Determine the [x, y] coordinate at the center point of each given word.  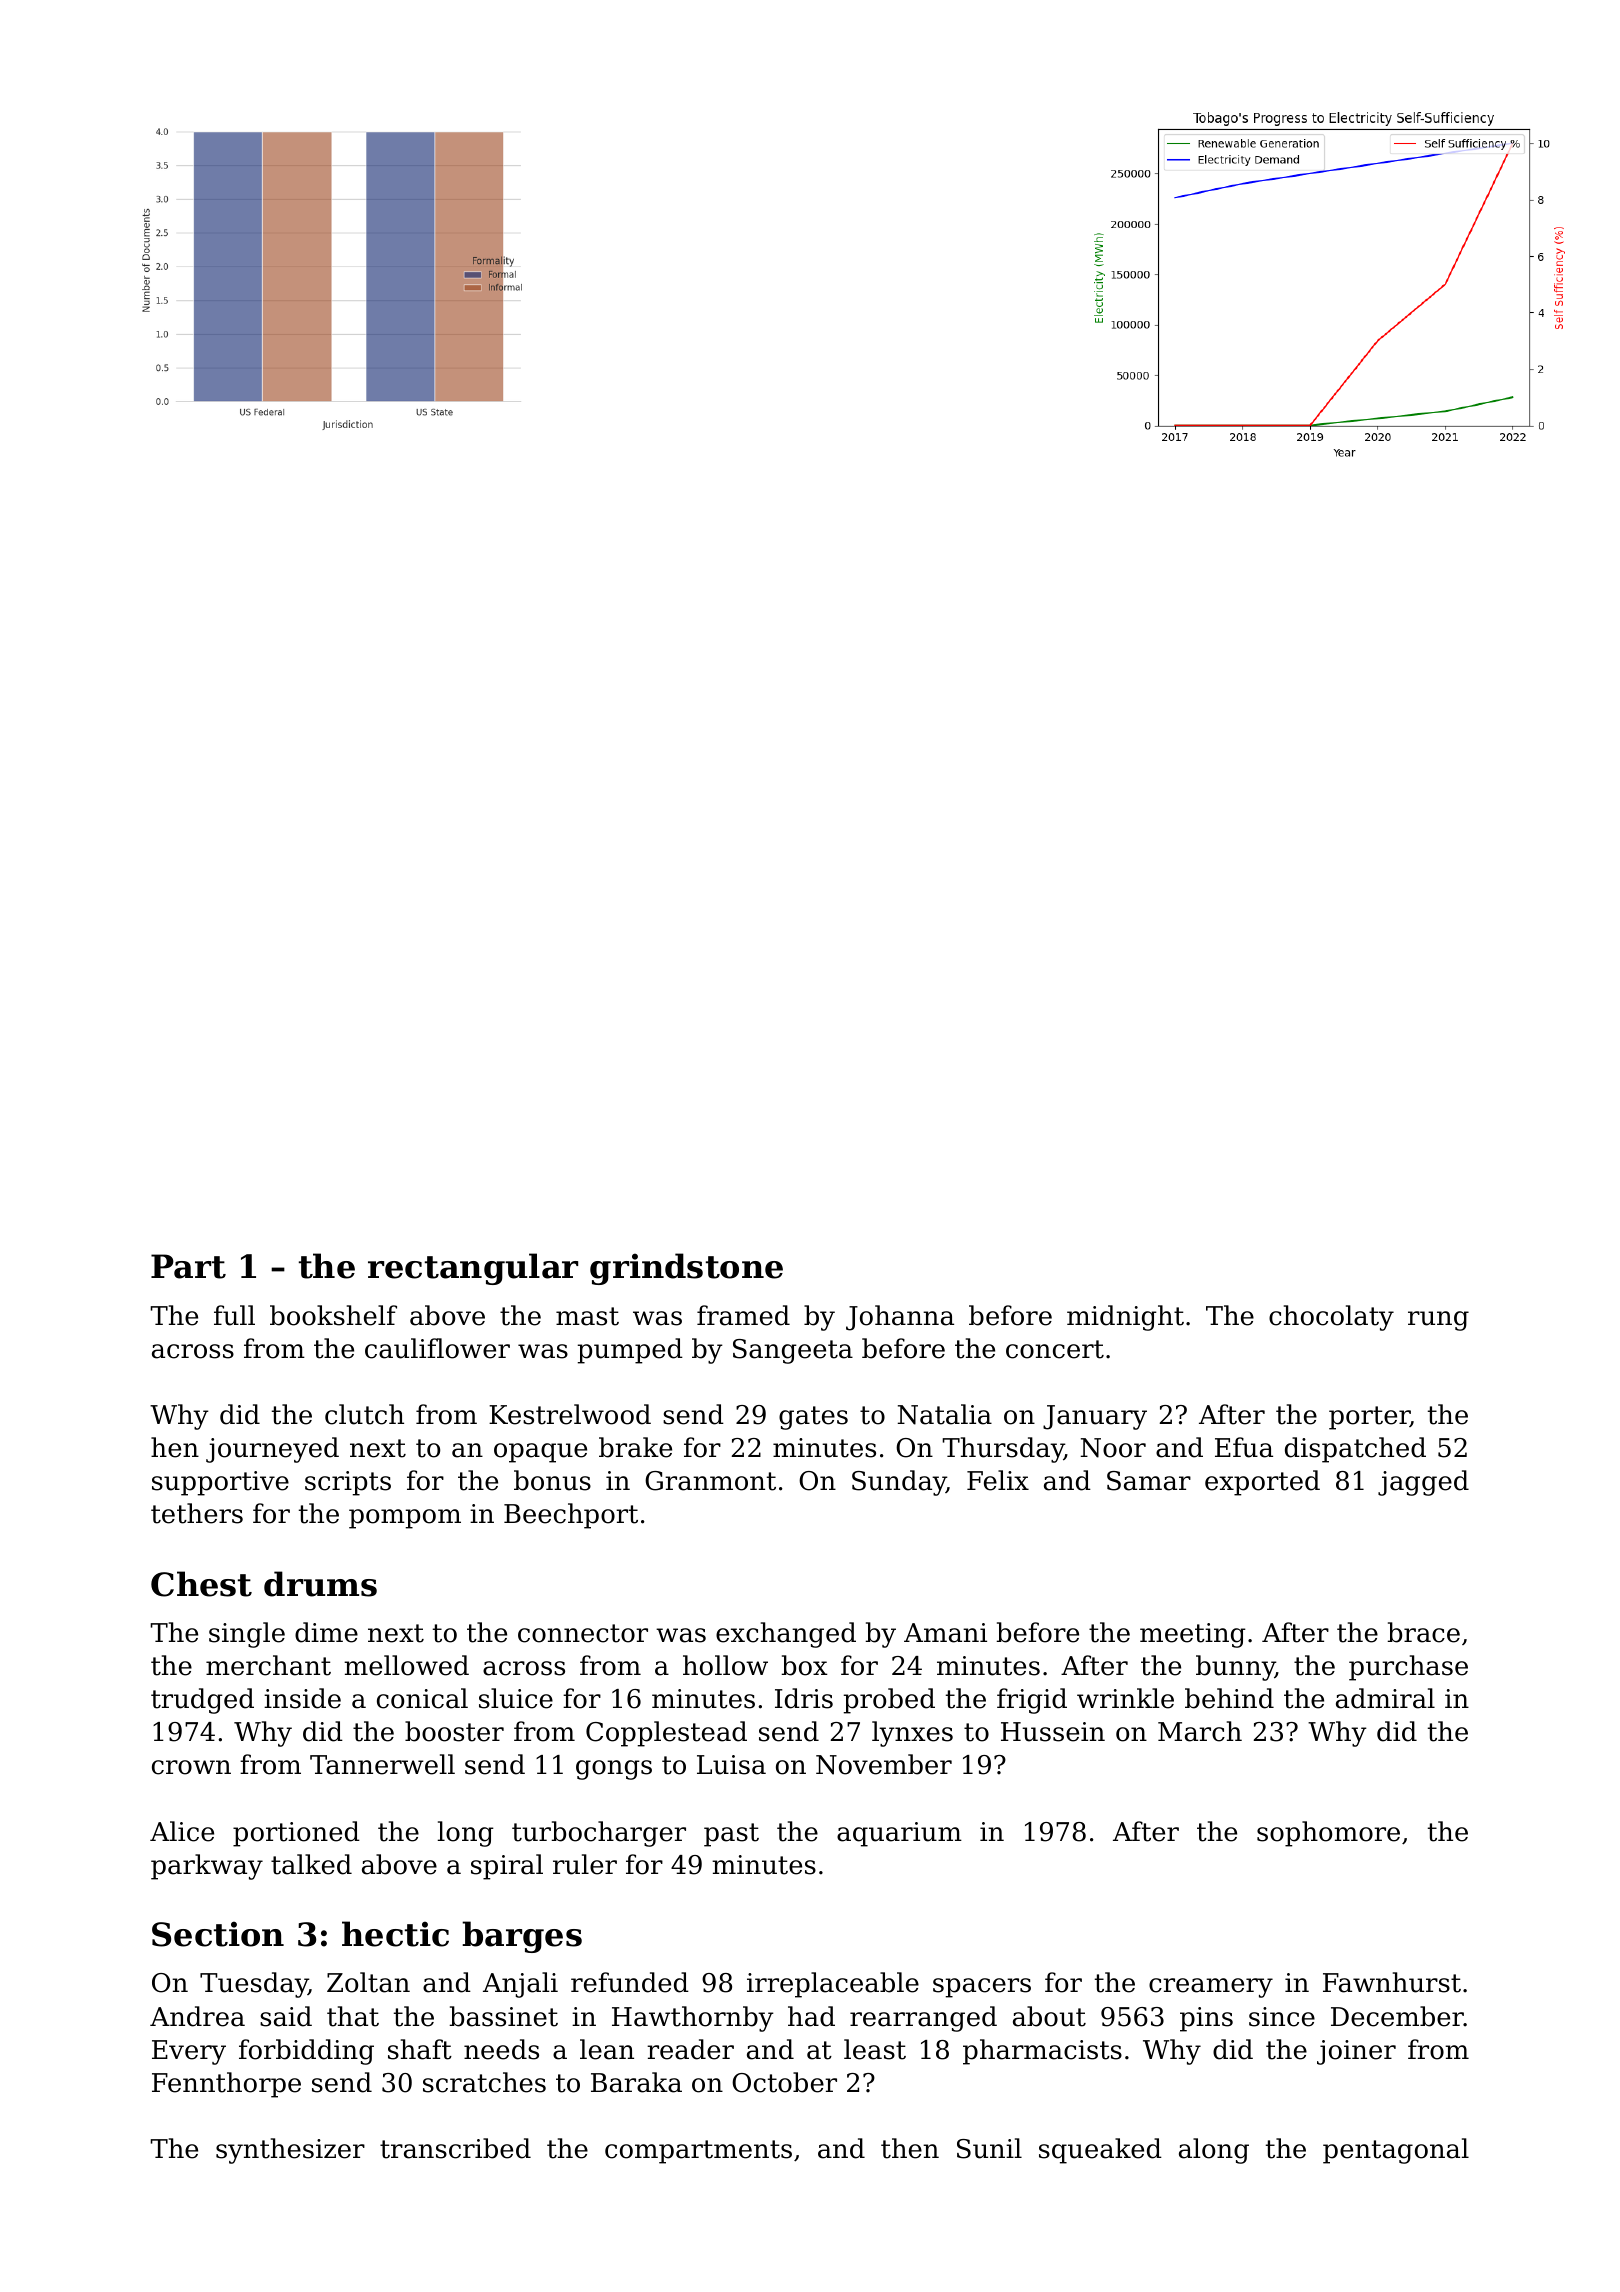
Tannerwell [382, 1764]
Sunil [989, 2148]
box [804, 1665]
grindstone [686, 1269]
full [234, 1315]
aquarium [899, 1834]
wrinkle [1125, 1698]
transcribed [455, 2148]
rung [1438, 1321]
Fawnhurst [1392, 1982]
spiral [507, 1867]
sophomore [1328, 1834]
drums [320, 1584]
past [731, 1835]
